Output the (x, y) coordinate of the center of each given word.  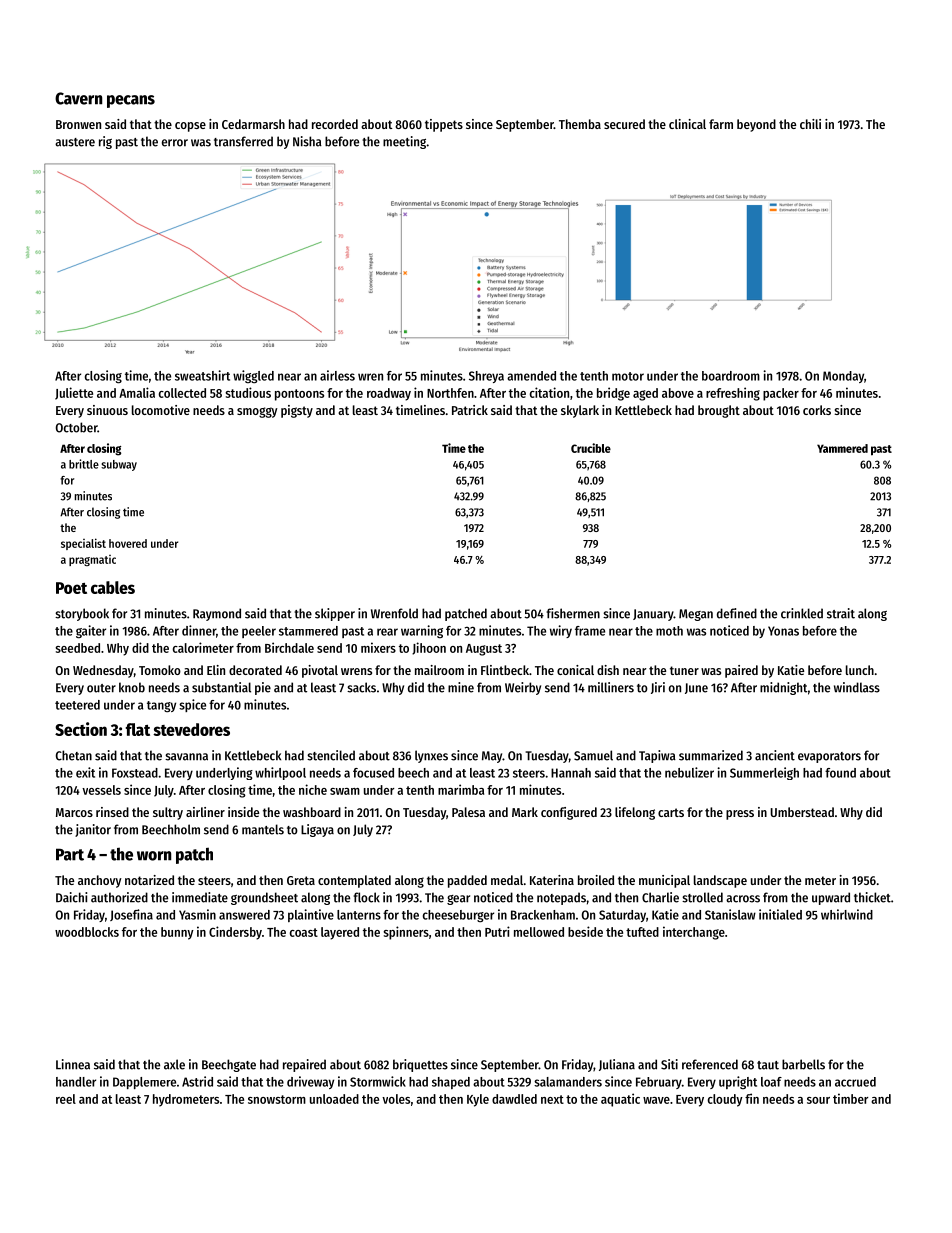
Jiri (658, 688)
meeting (404, 142)
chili (810, 124)
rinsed (112, 812)
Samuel (593, 755)
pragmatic (92, 560)
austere (75, 142)
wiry (561, 631)
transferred (243, 141)
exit (85, 772)
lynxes (431, 756)
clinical (687, 124)
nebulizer (689, 772)
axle (174, 1064)
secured (624, 124)
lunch (860, 670)
